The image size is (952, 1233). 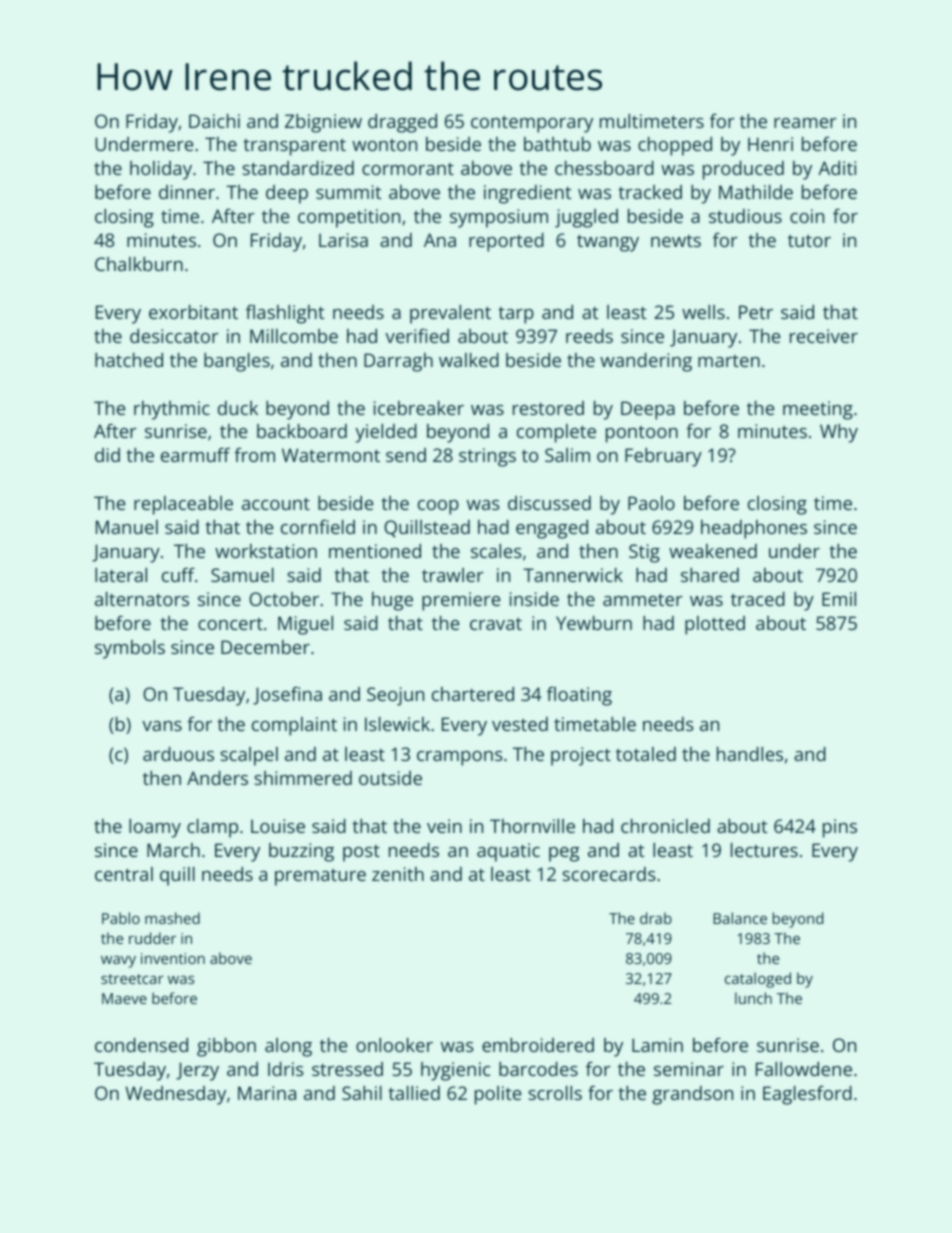 What do you see at coordinates (214, 121) in the page?
I see `Daichi` at bounding box center [214, 121].
